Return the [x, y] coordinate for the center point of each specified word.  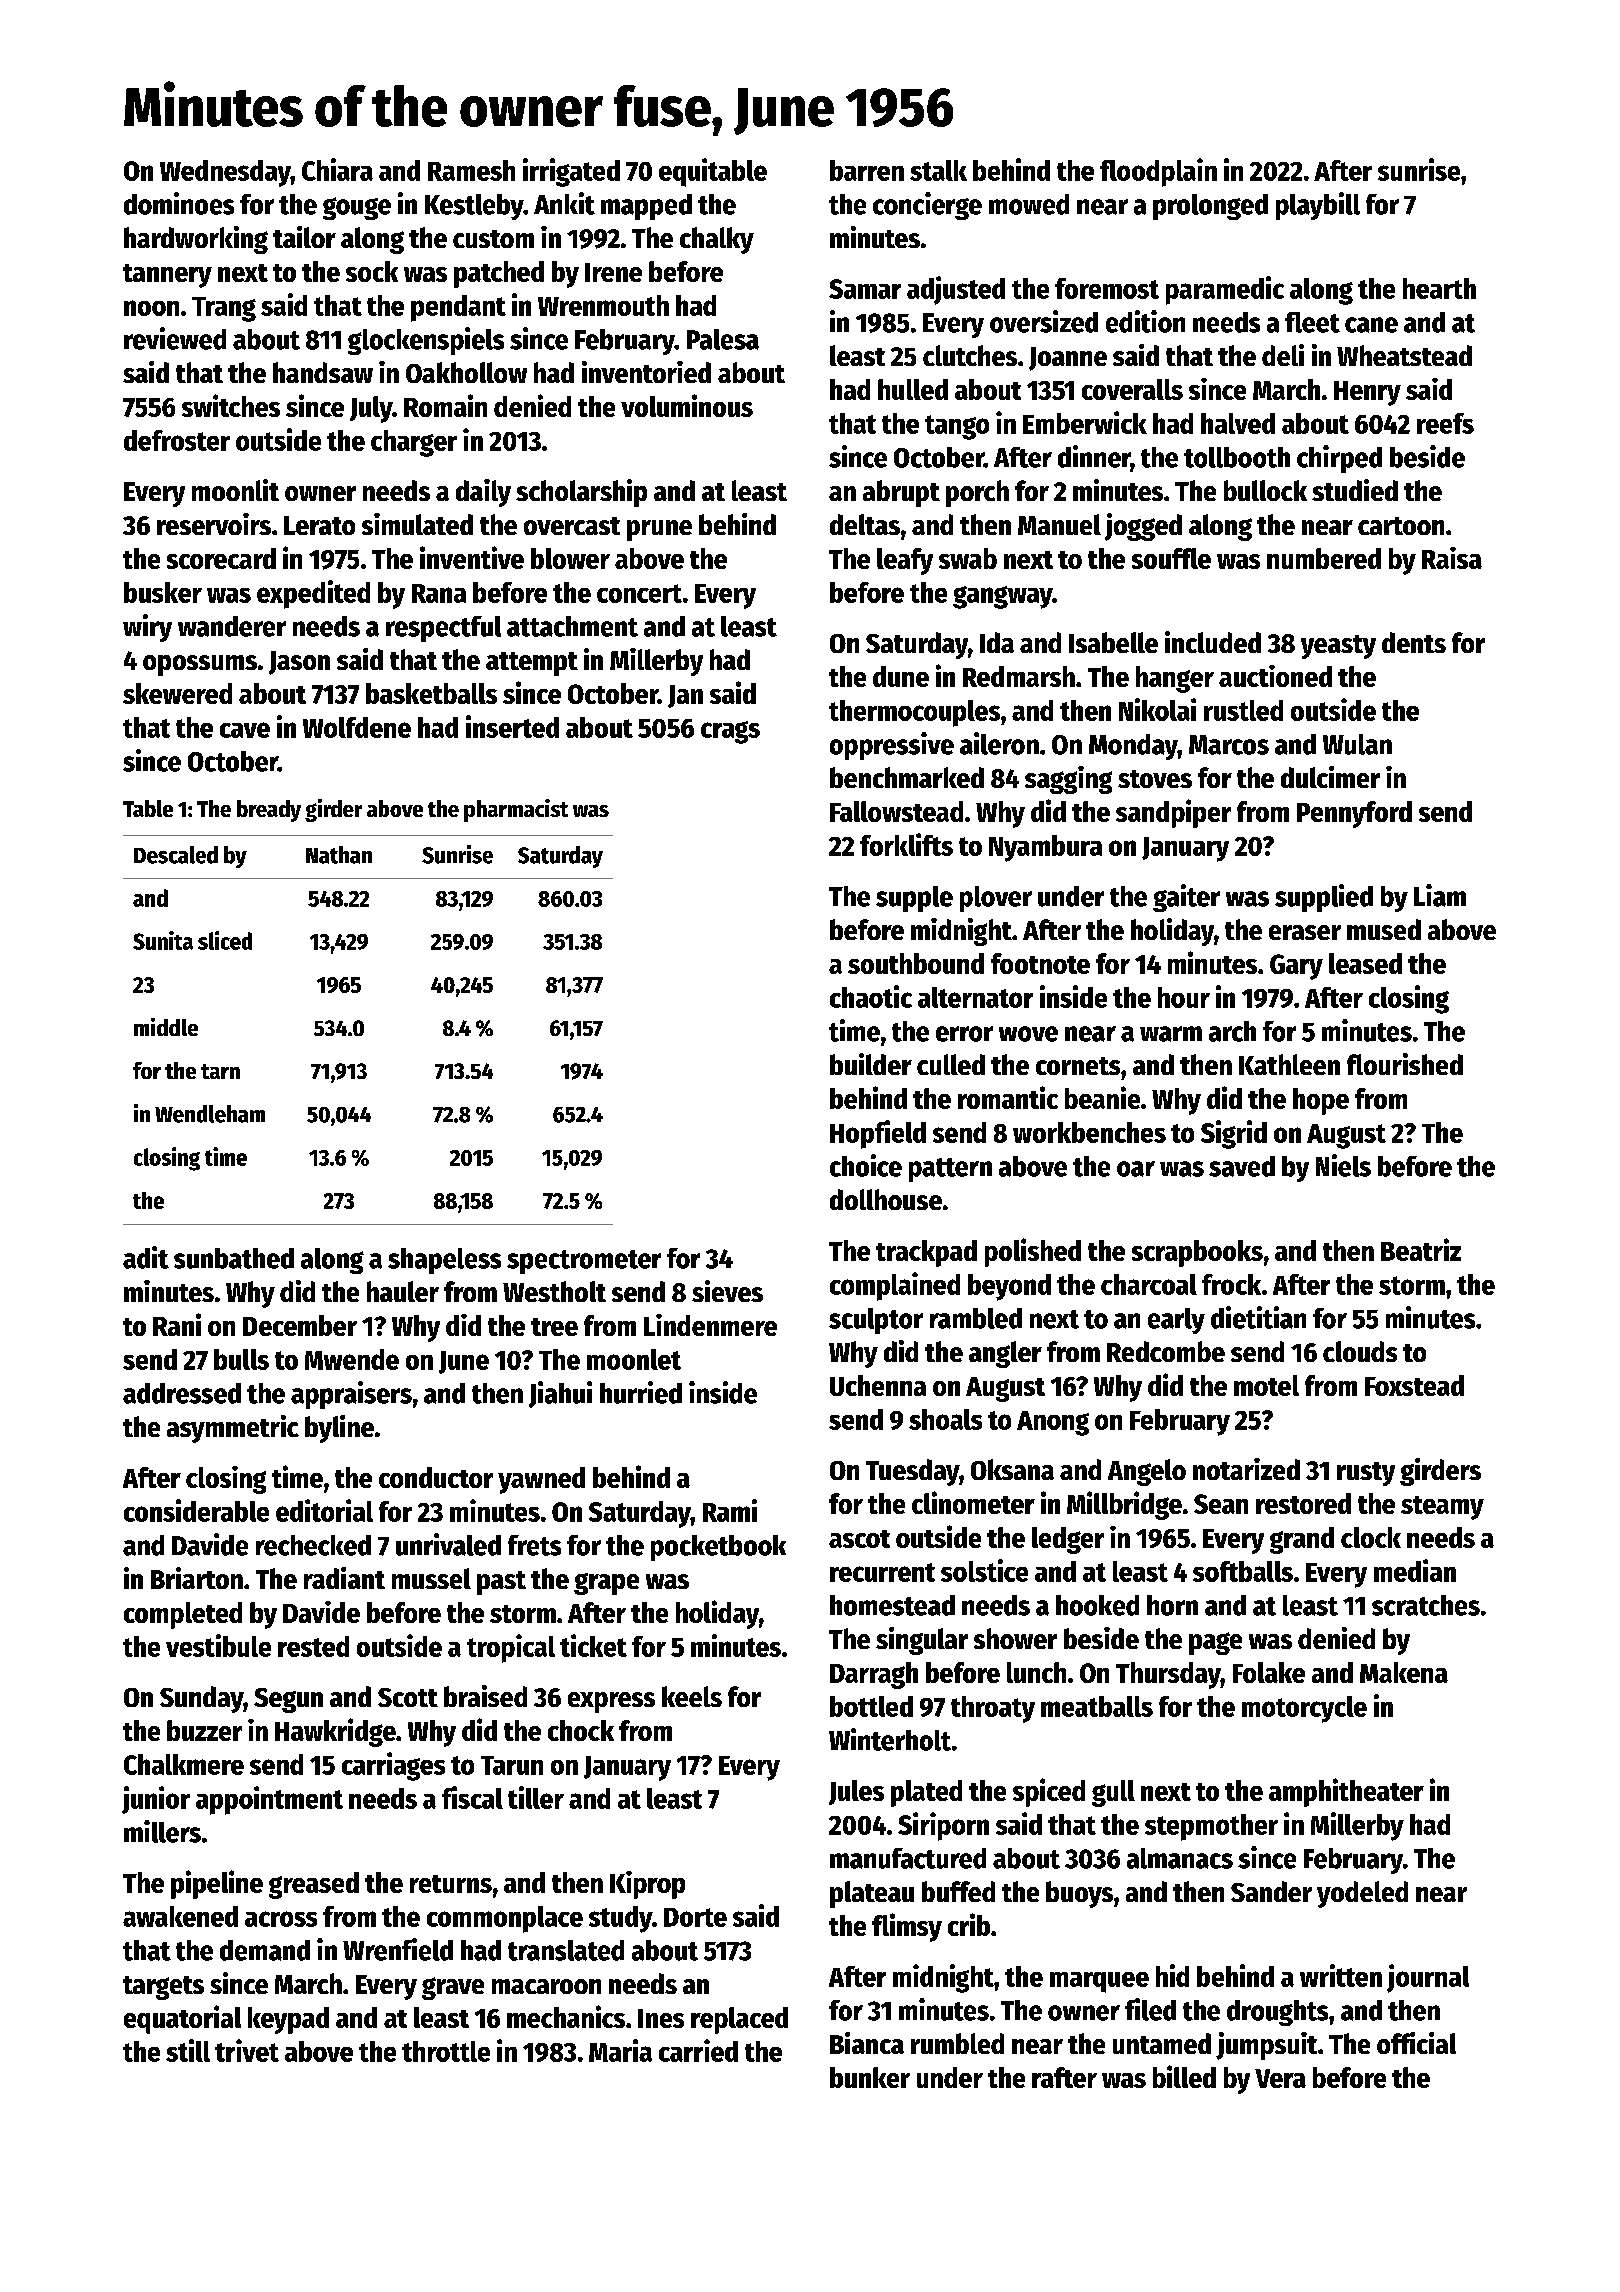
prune [659, 530]
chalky [717, 240]
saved [1242, 1166]
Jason [299, 663]
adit [146, 1257]
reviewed [175, 338]
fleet [1312, 322]
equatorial [182, 2019]
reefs [1445, 423]
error [964, 1034]
